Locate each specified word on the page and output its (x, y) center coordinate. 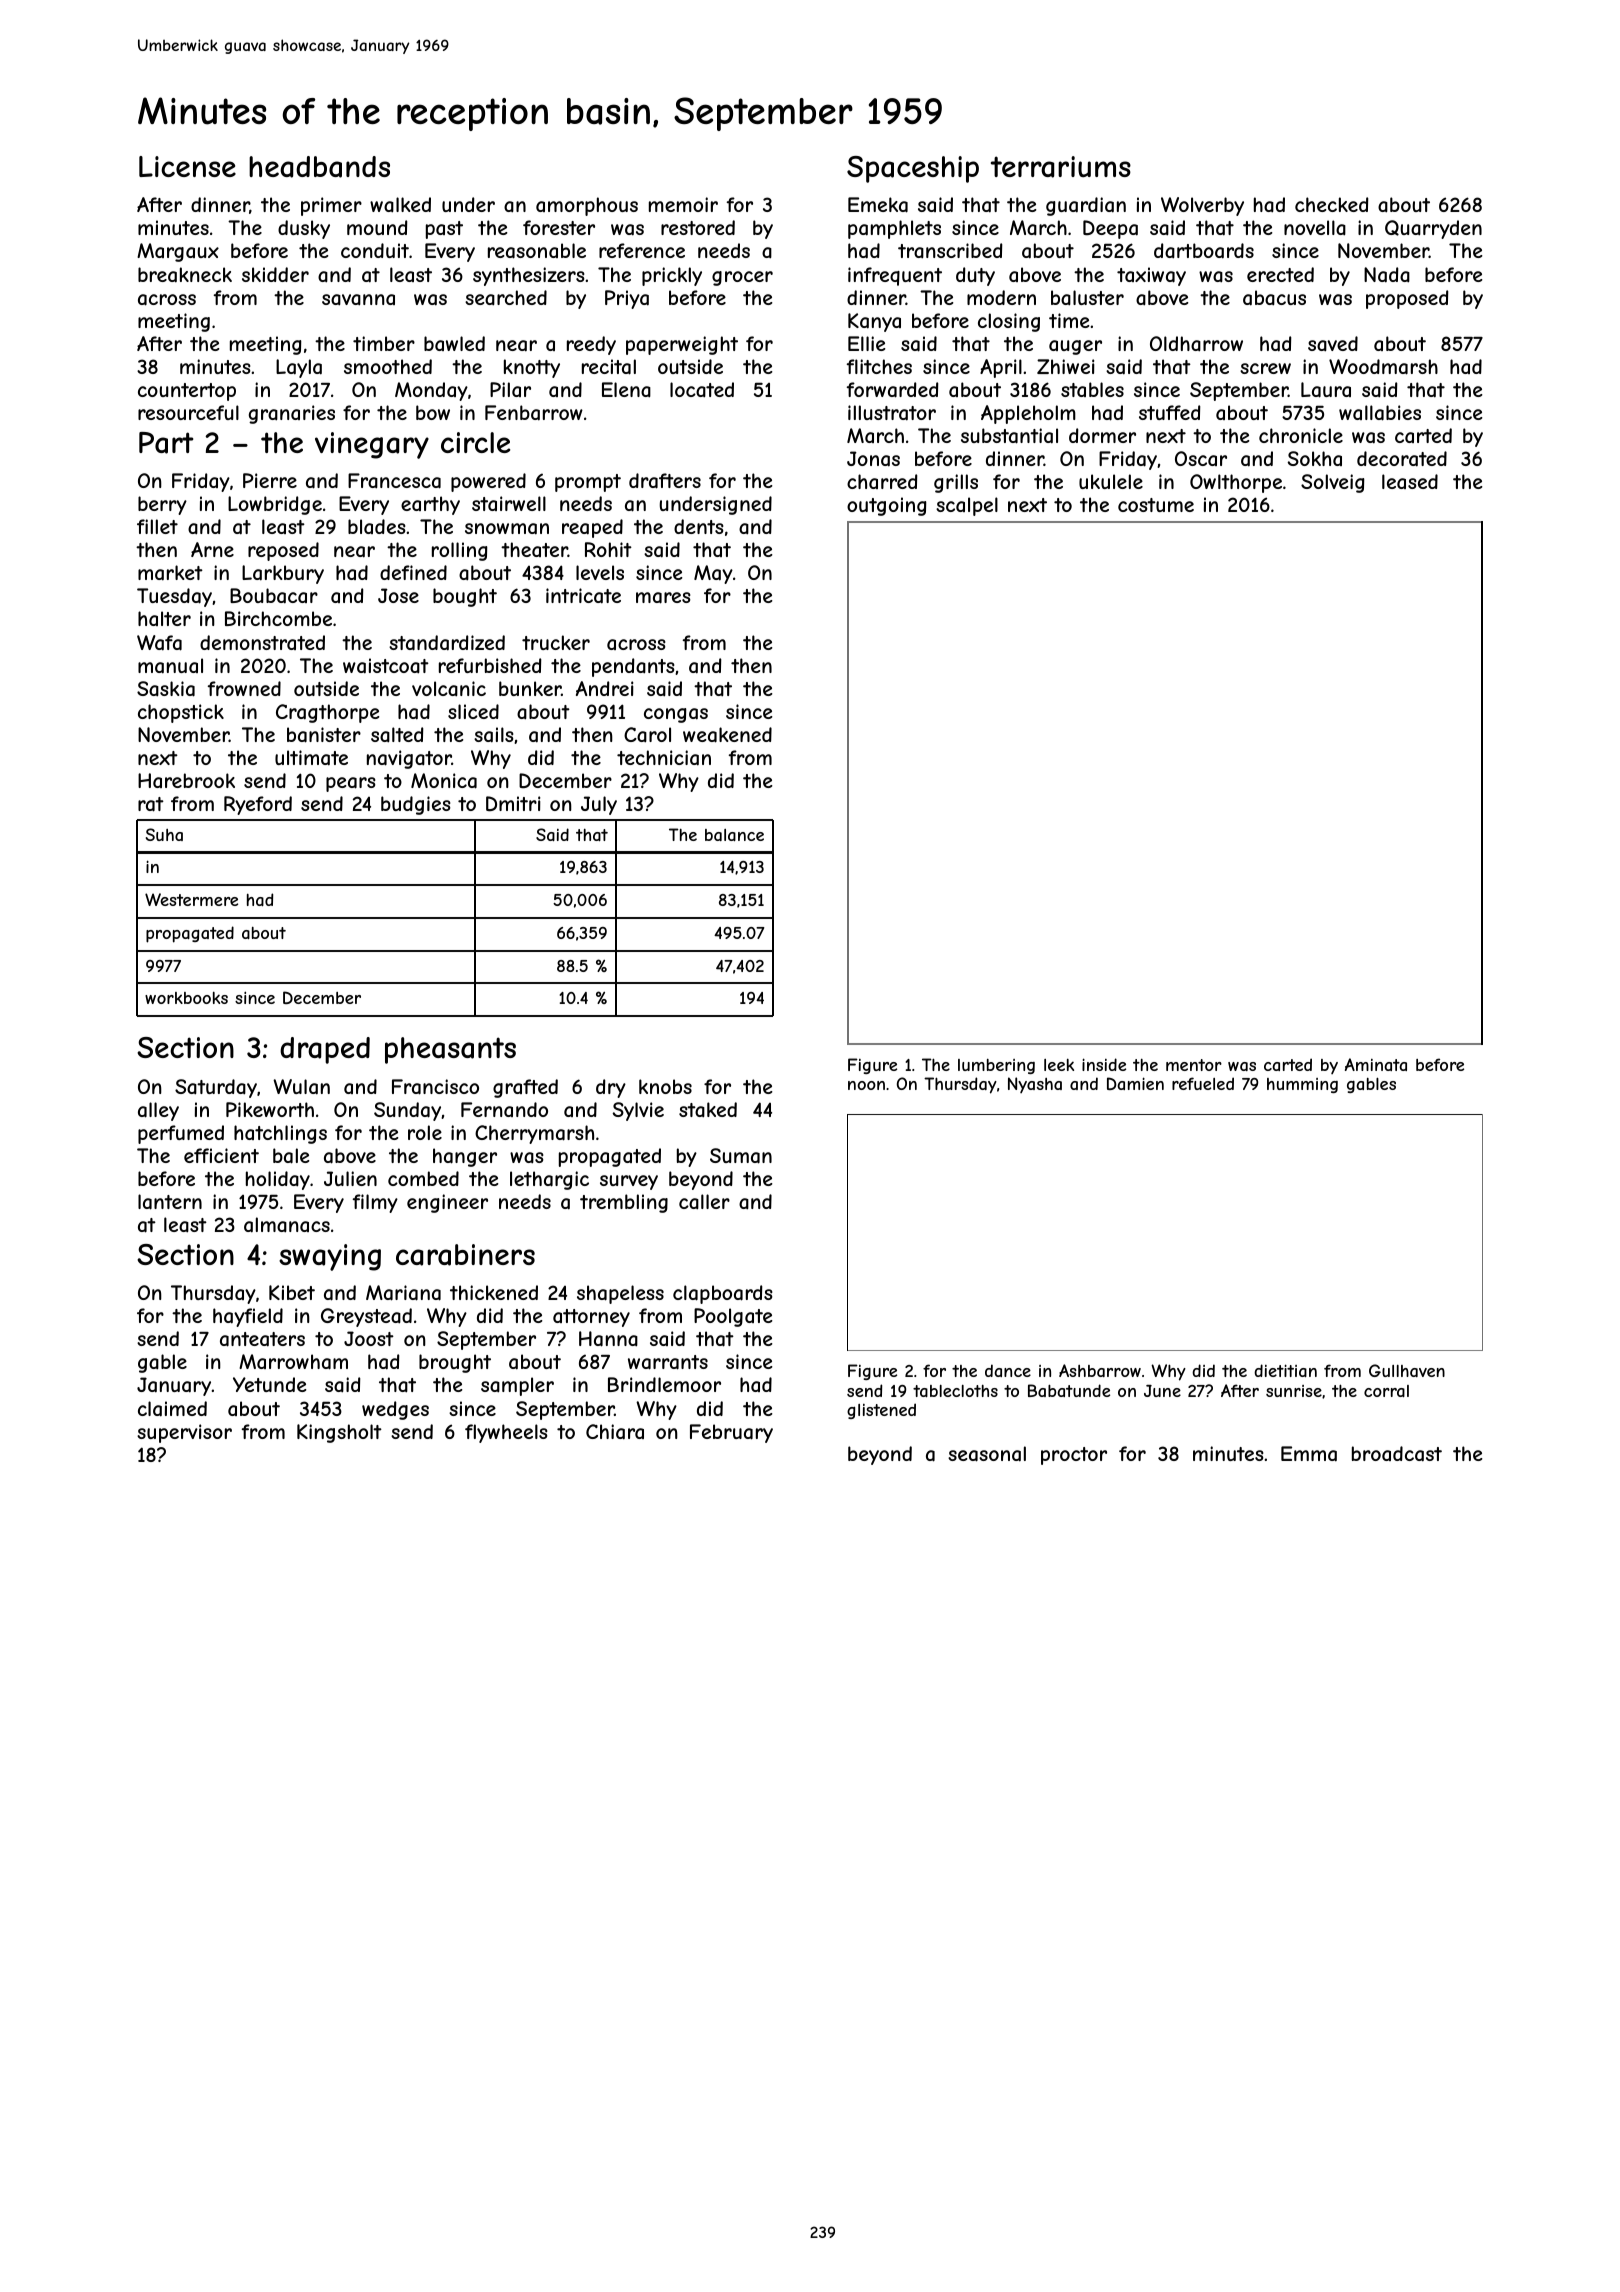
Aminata (1376, 1064)
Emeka (878, 205)
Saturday (216, 1088)
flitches (879, 366)
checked (1331, 204)
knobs (665, 1086)
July (599, 805)
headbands (319, 167)
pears (351, 784)
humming (1302, 1085)
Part (166, 443)
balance (734, 835)
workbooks (186, 998)
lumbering (996, 1066)
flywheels (506, 1433)
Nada (1387, 275)
